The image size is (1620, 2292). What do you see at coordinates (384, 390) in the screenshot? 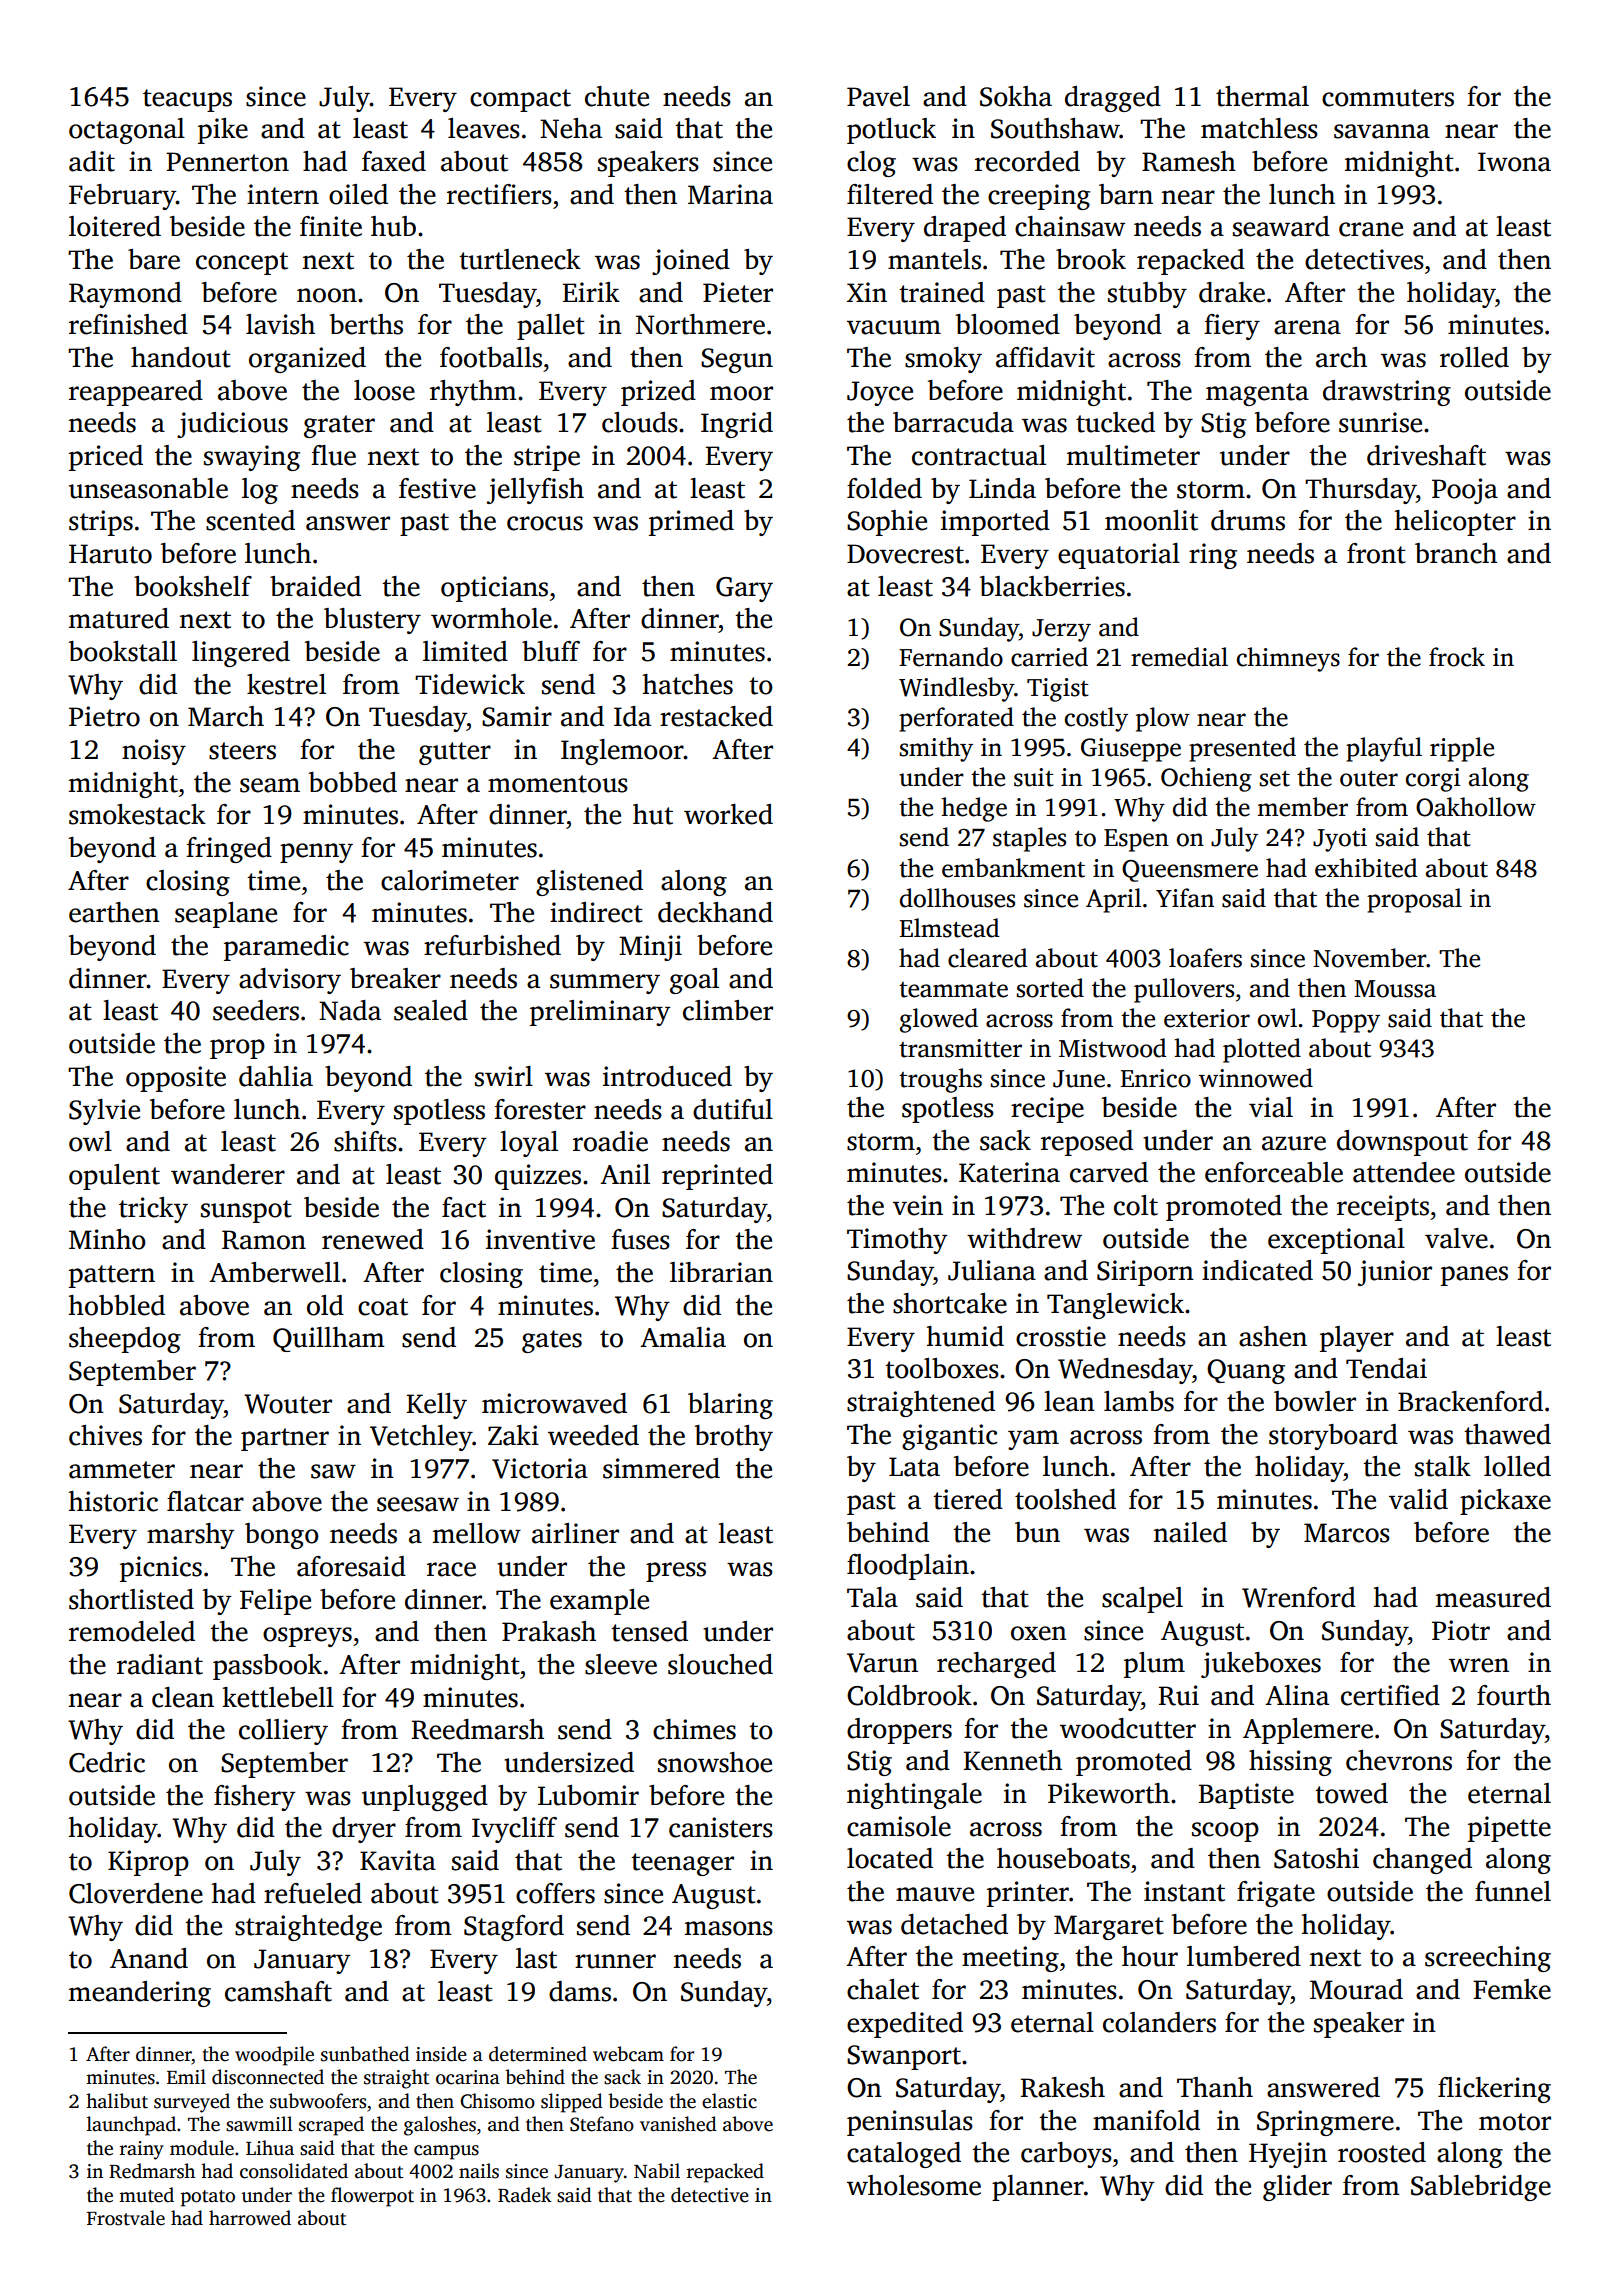
I see `loose` at bounding box center [384, 390].
